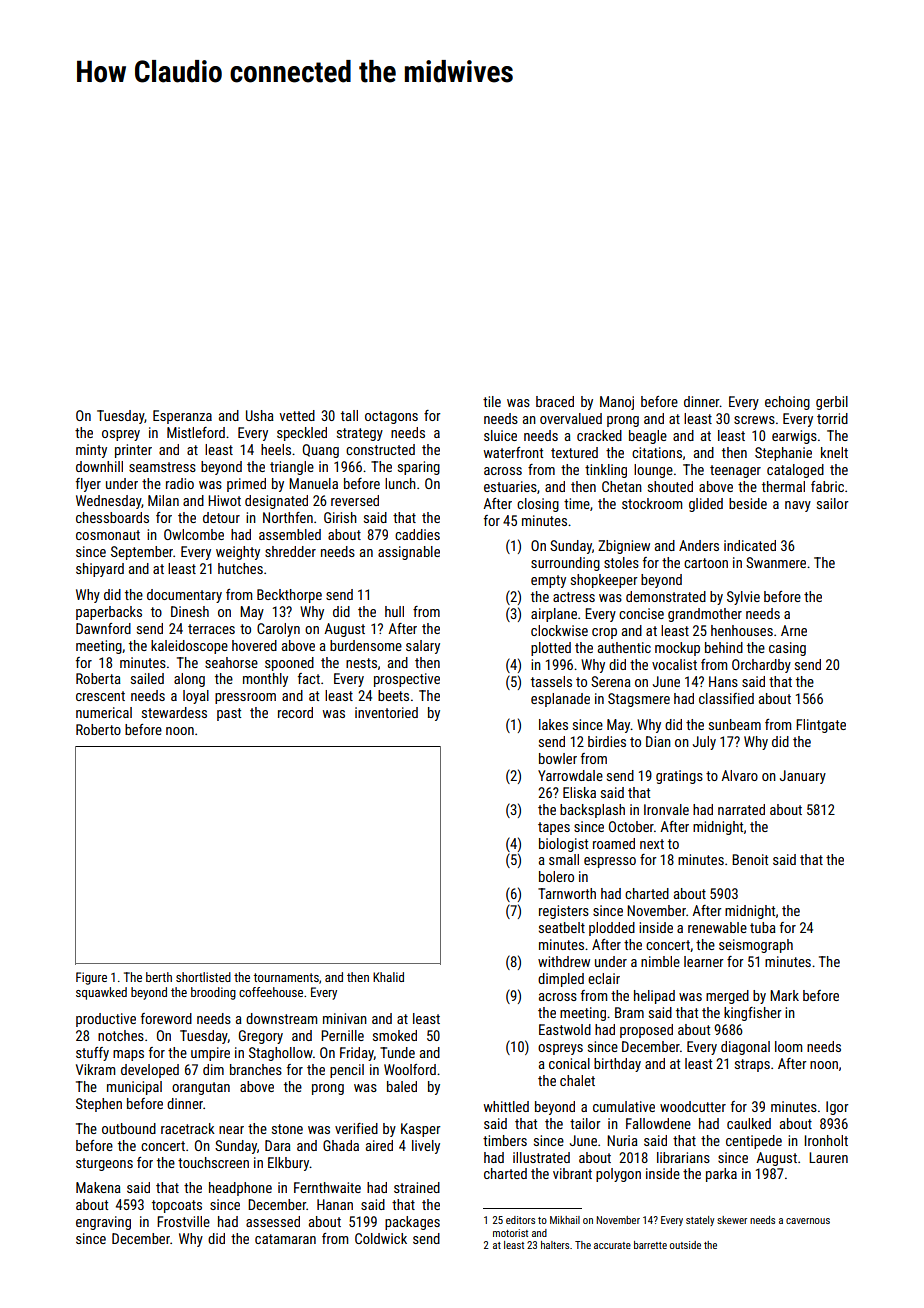 This document has height=1308, width=924. What do you see at coordinates (285, 1239) in the document?
I see `catamaran` at bounding box center [285, 1239].
